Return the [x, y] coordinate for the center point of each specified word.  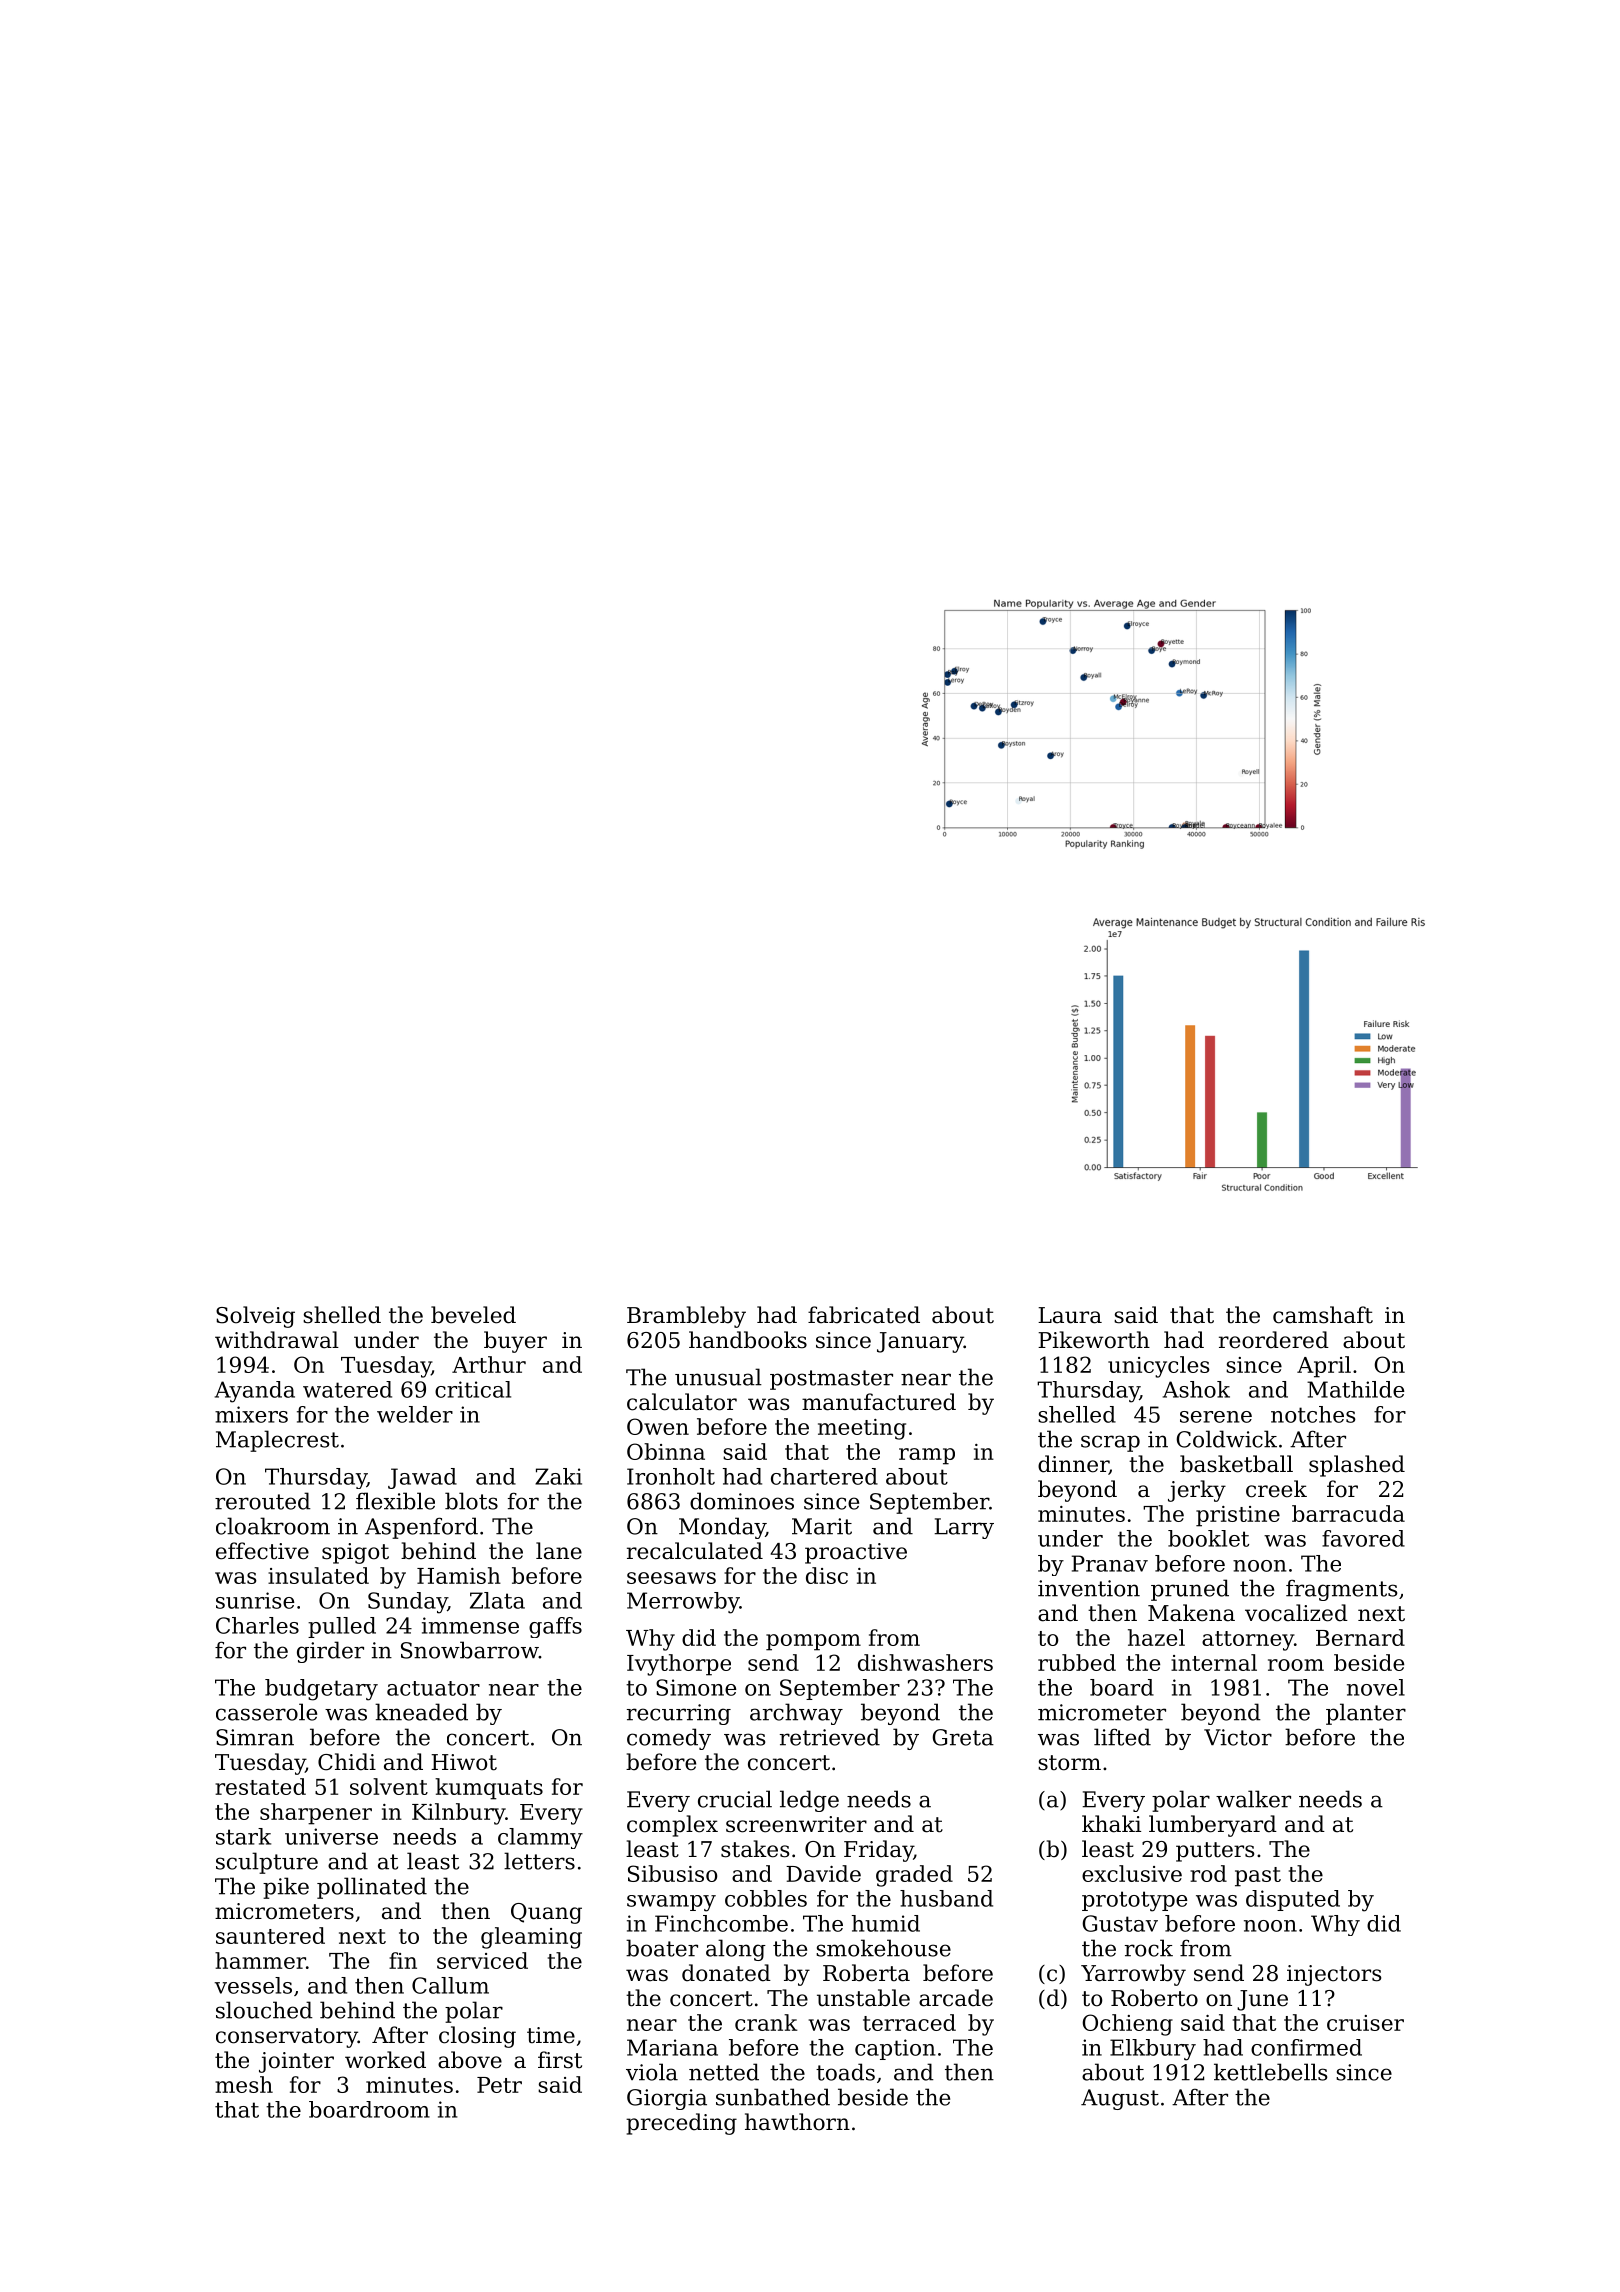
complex [672, 1826]
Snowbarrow [470, 1650]
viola [652, 2072]
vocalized [1296, 1613]
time [551, 2035]
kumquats [489, 1789]
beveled [473, 1315]
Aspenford [421, 1528]
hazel [1156, 1637]
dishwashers [925, 1662]
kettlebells [1271, 2072]
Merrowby [683, 1603]
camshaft [1323, 1315]
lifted [1122, 1737]
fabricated [864, 1315]
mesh [244, 2084]
